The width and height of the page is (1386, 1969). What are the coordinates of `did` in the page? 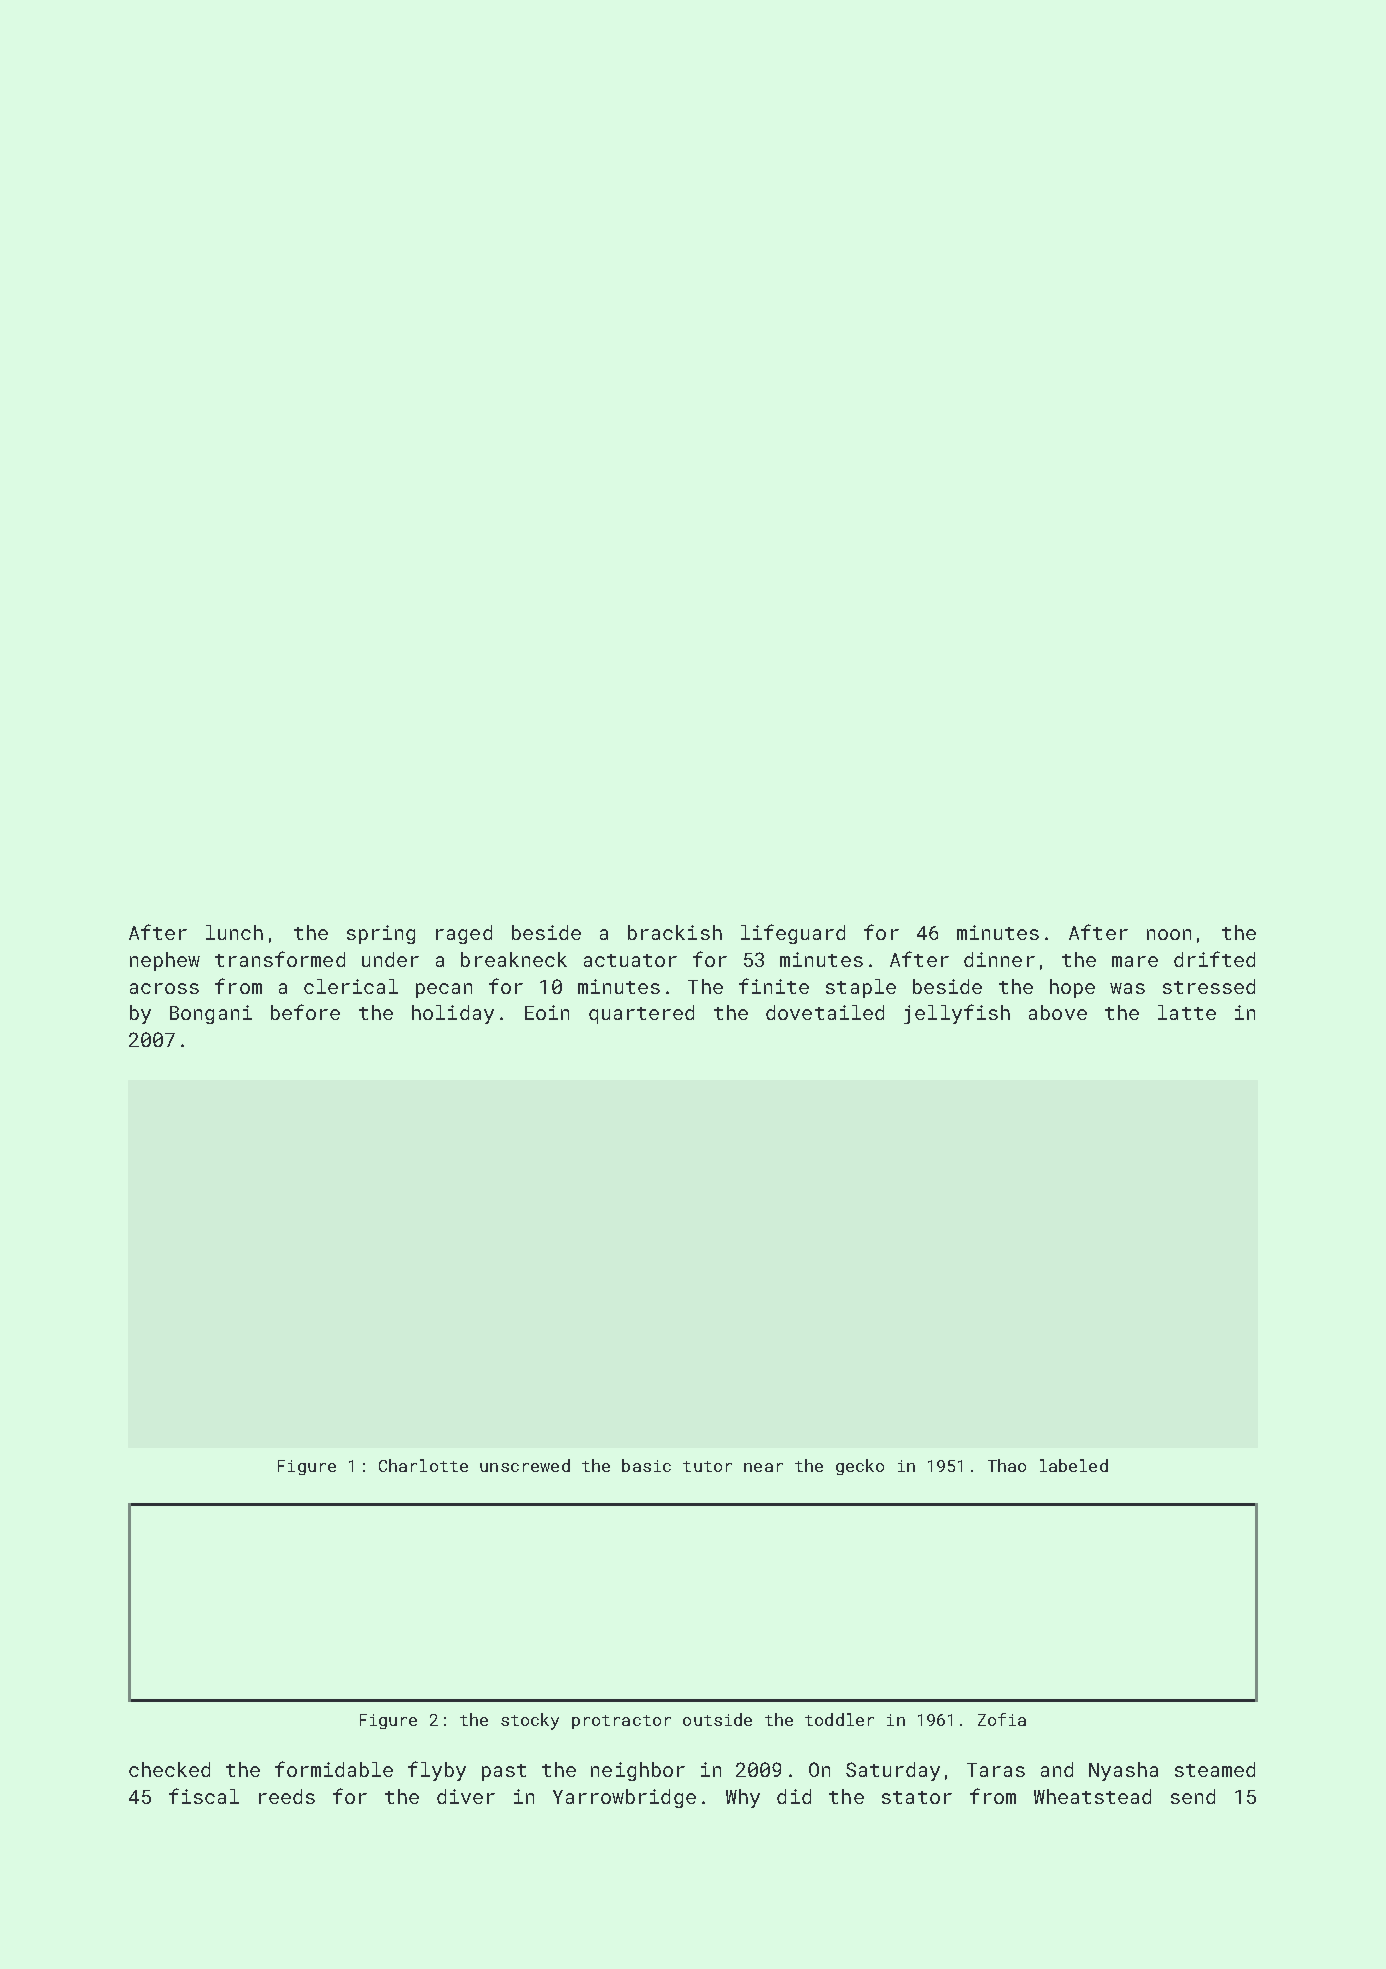 It's located at (794, 1796).
